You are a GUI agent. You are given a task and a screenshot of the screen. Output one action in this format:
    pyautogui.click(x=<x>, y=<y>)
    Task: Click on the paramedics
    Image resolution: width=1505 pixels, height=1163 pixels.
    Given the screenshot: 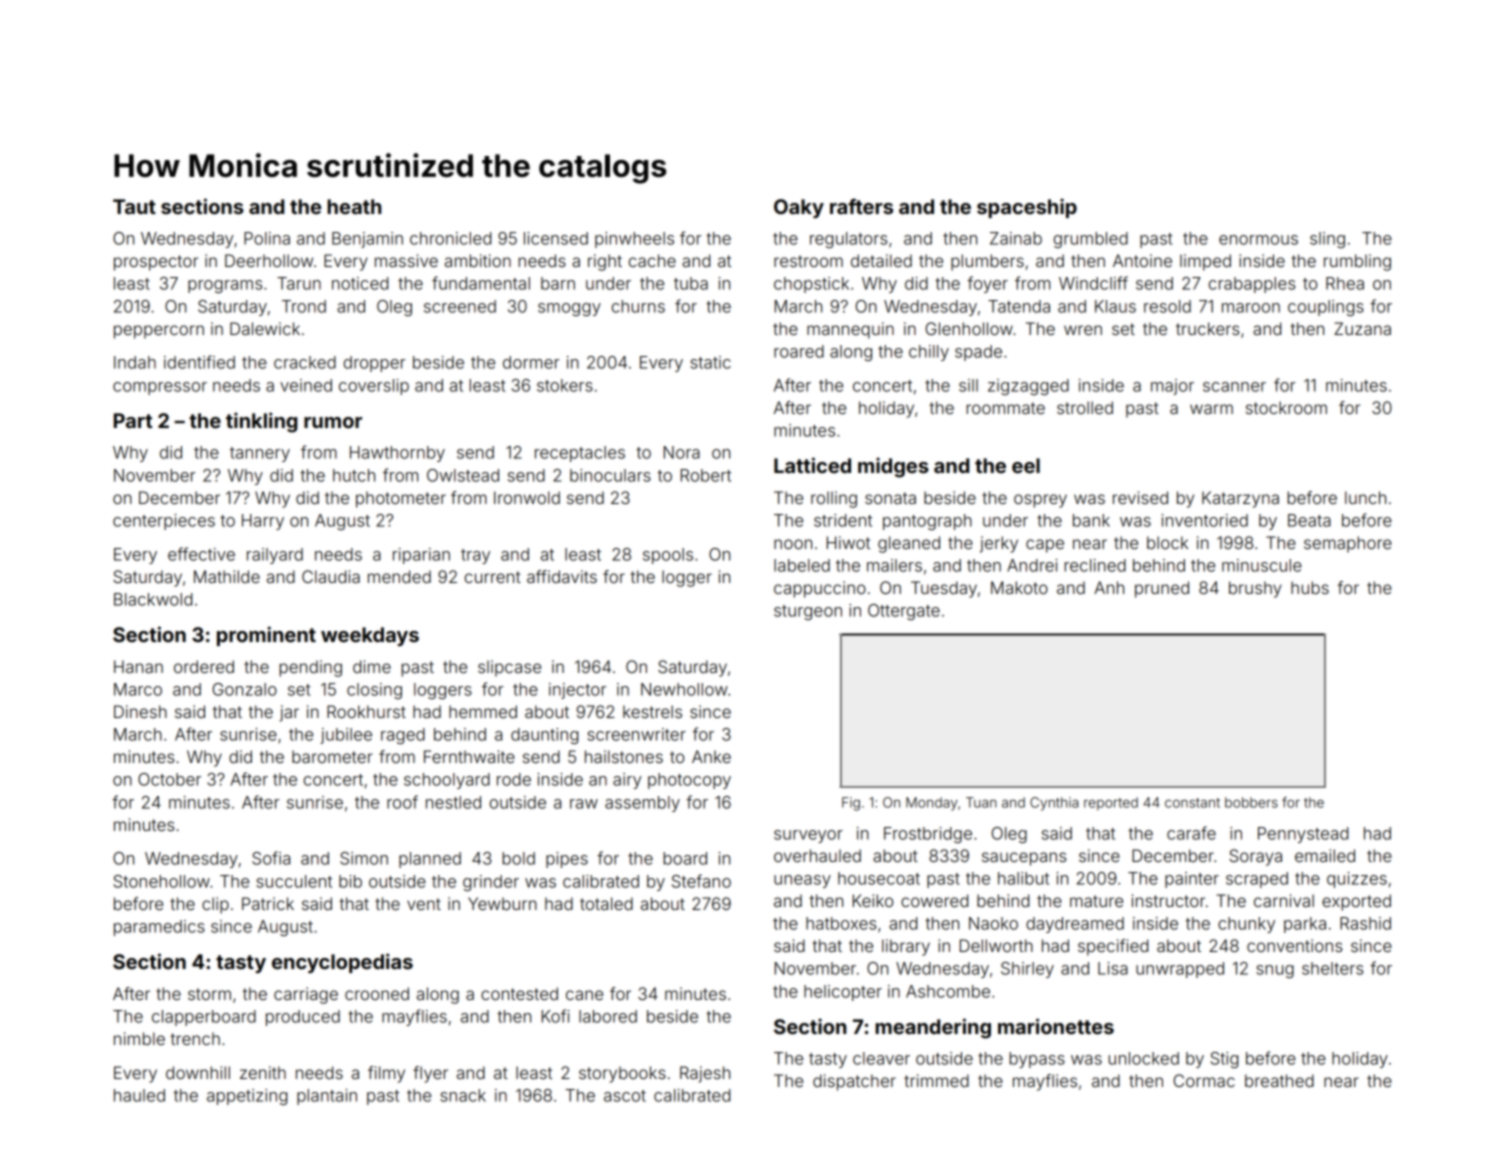 What is the action you would take?
    pyautogui.click(x=159, y=928)
